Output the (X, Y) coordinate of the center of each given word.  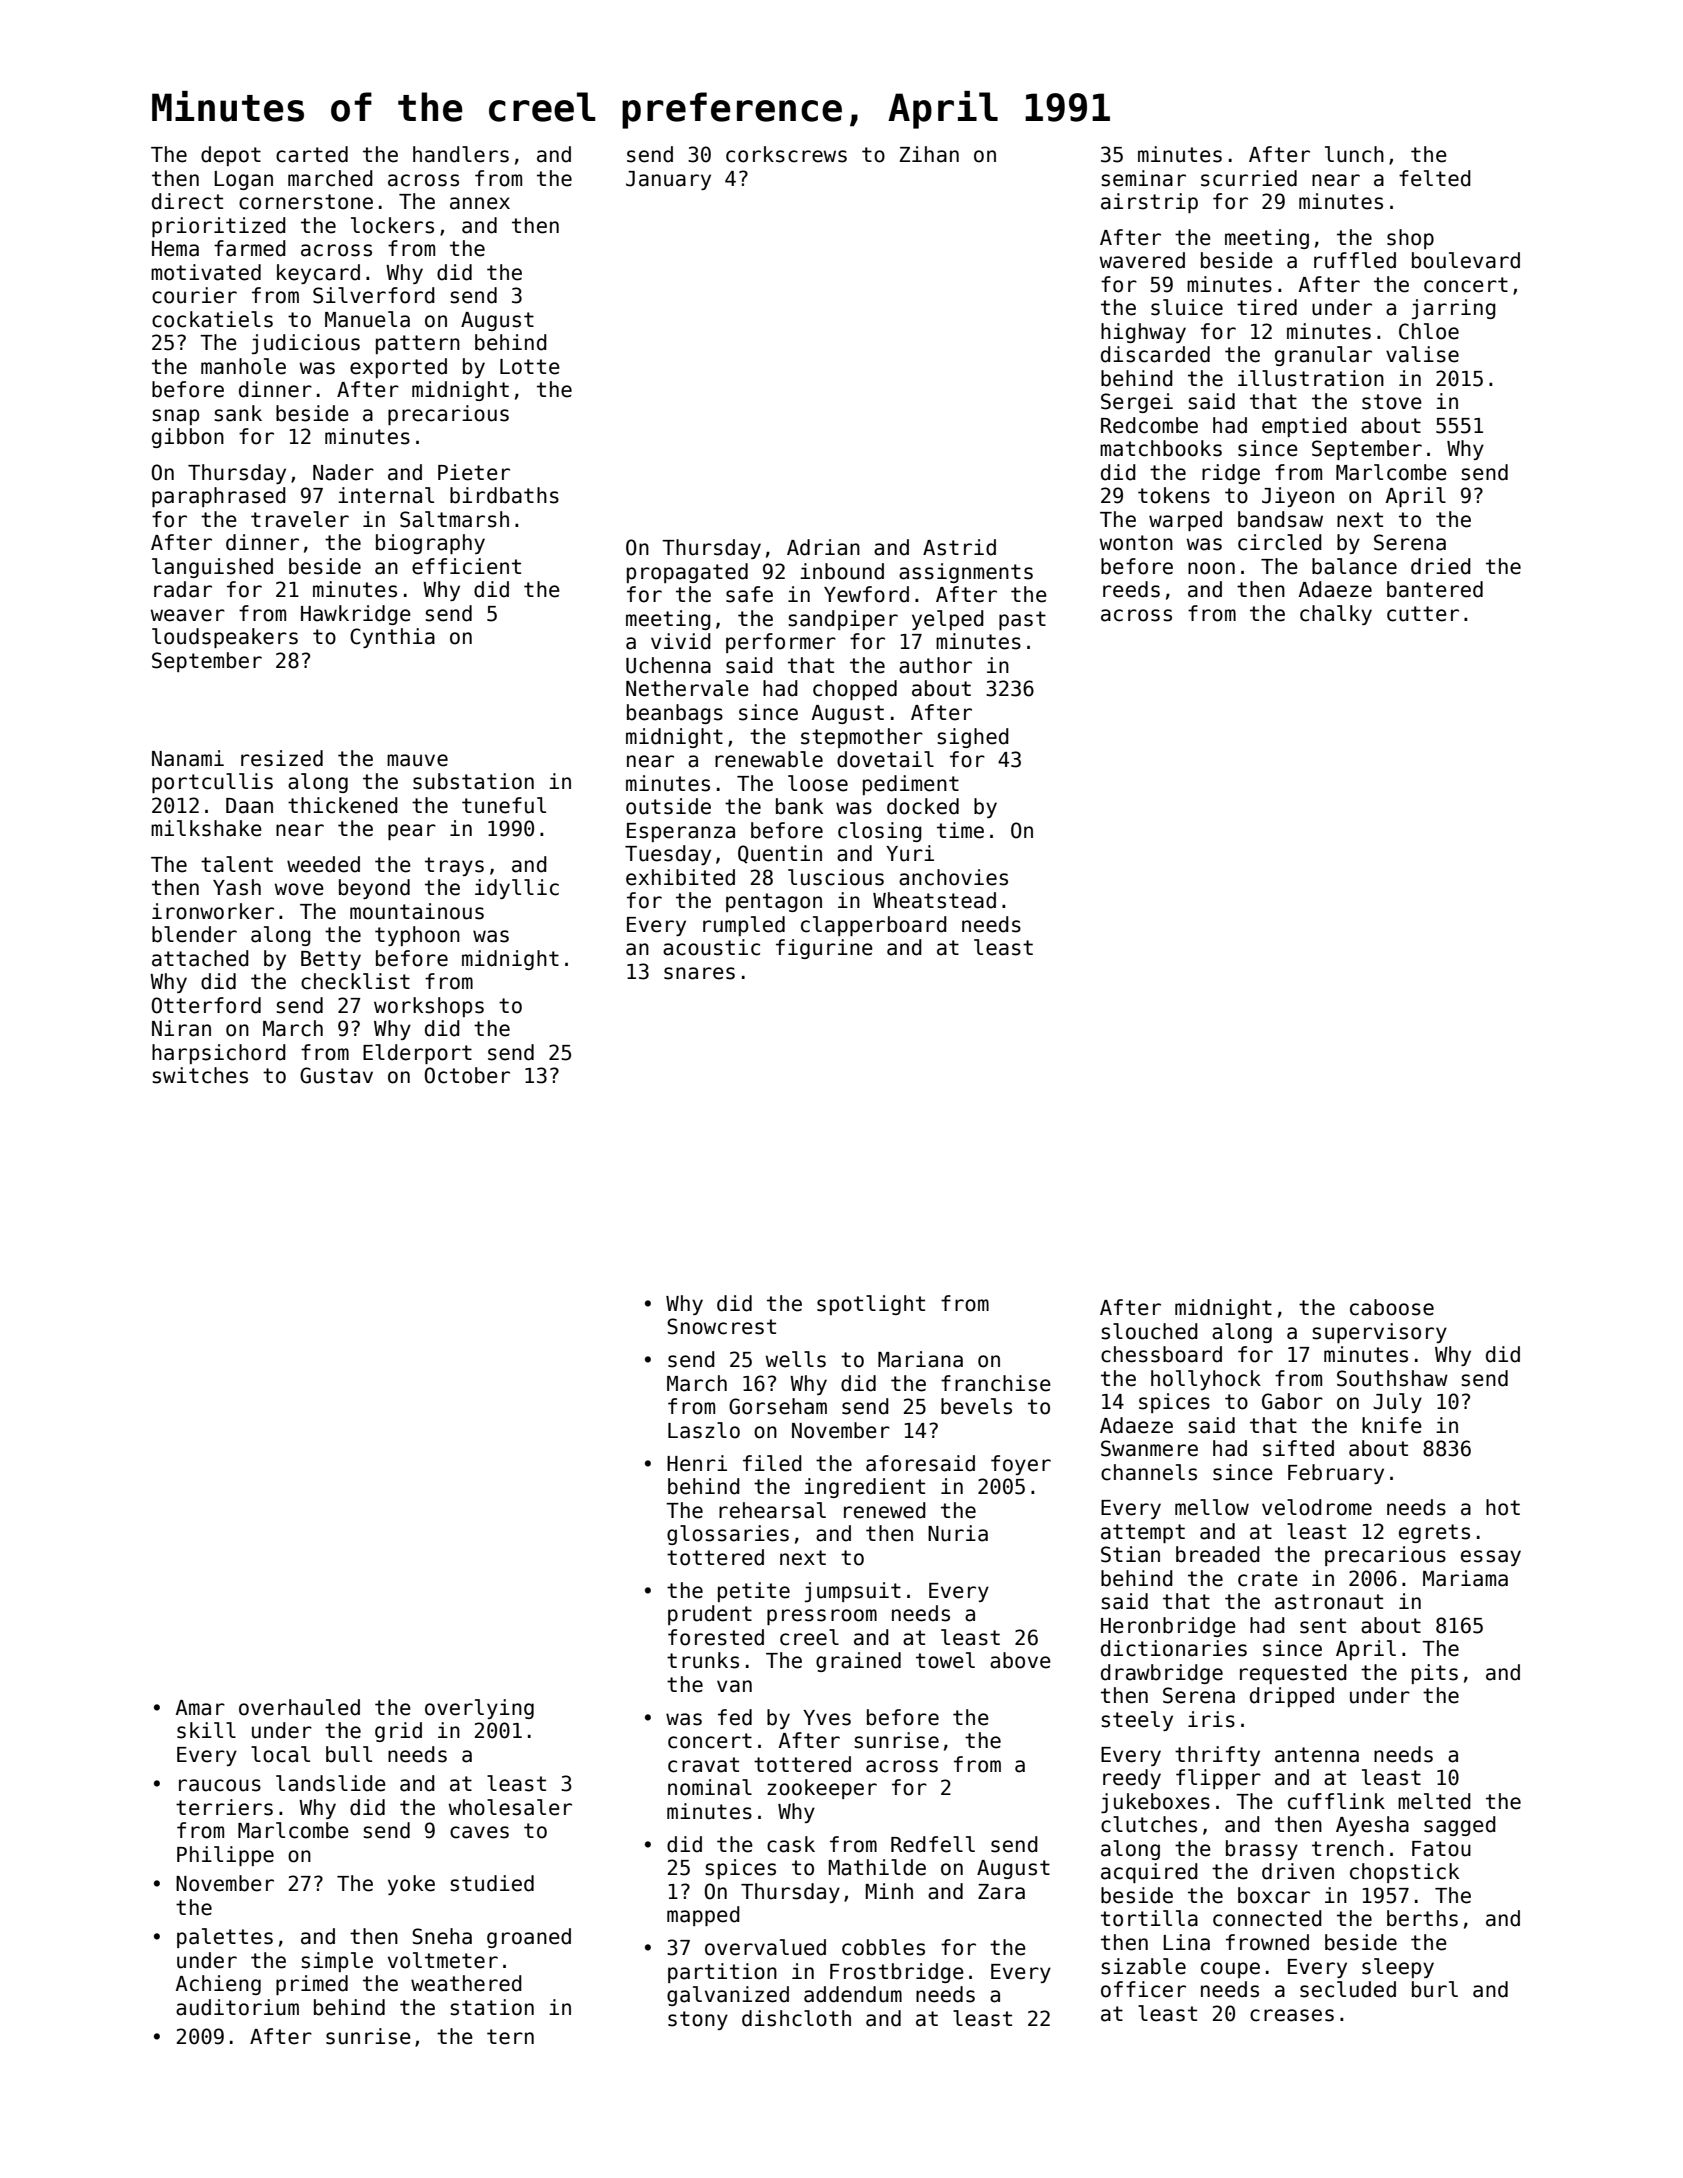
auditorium (237, 2007)
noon (1211, 568)
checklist (355, 981)
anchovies (953, 877)
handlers (461, 154)
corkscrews (786, 154)
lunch (1354, 154)
